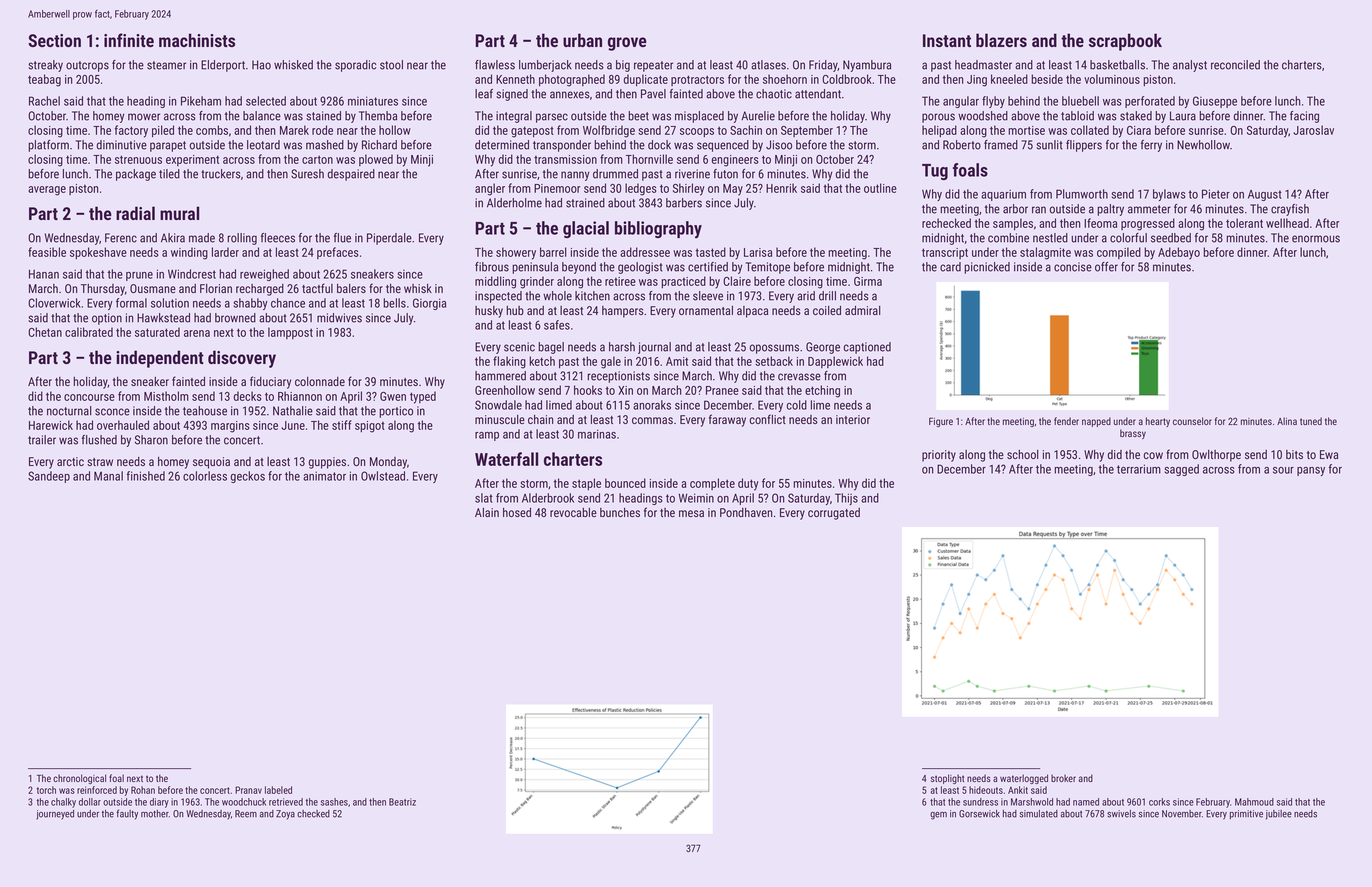 This document has width=1372, height=887. Describe the element at coordinates (582, 40) in the document. I see `urban` at that location.
